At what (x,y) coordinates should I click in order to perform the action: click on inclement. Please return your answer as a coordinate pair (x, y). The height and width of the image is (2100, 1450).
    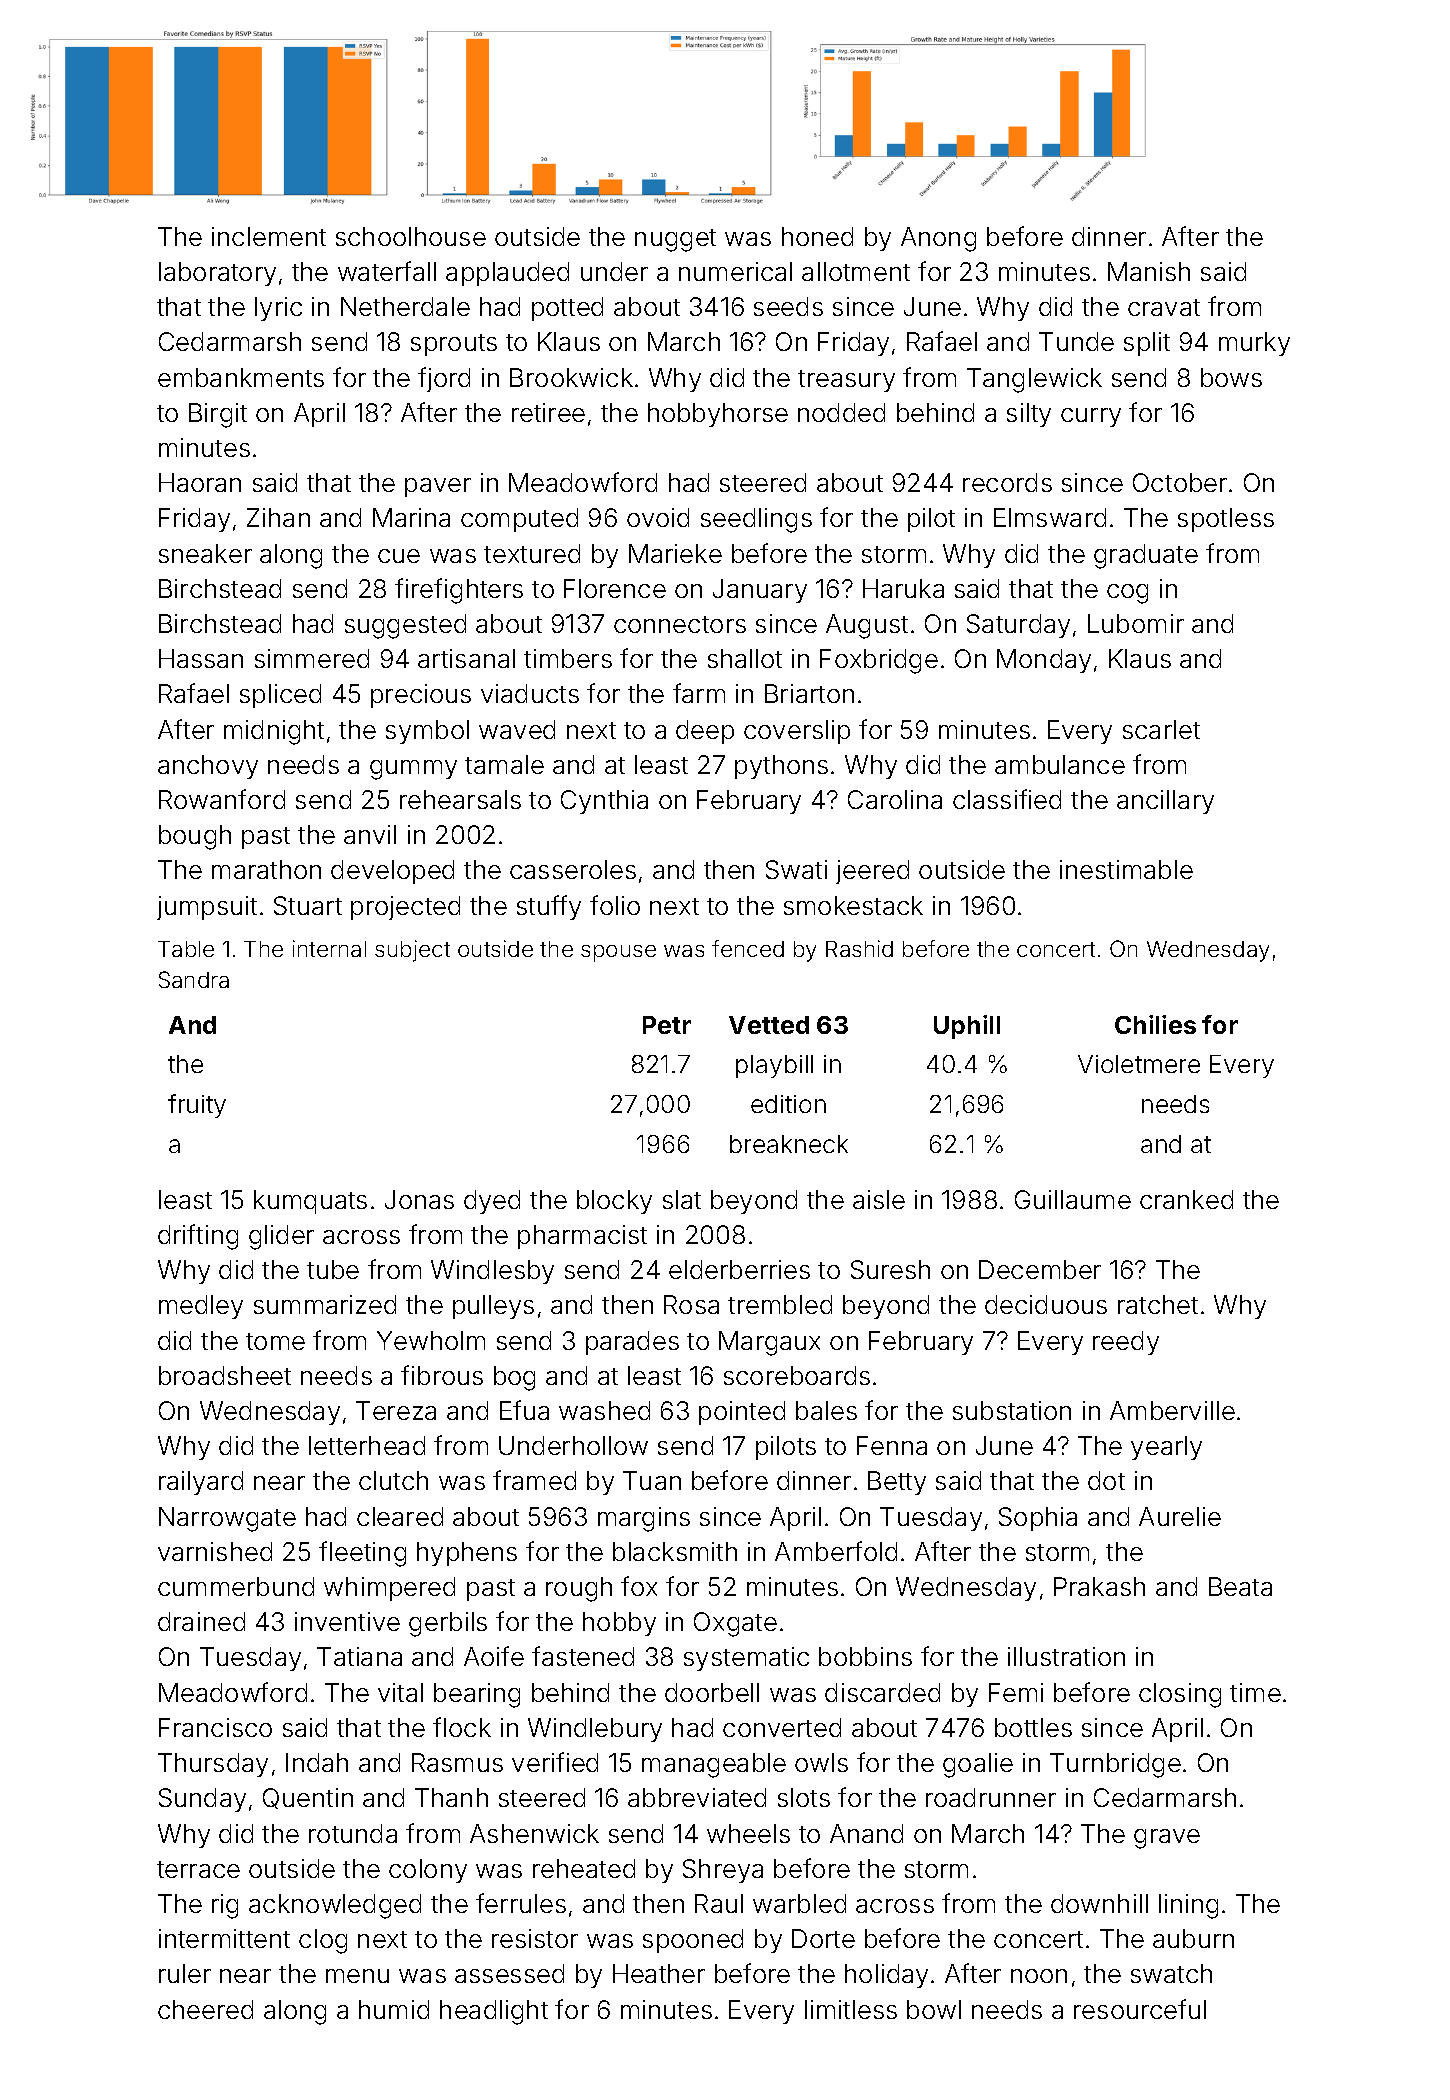
    Looking at the image, I should click on (269, 236).
